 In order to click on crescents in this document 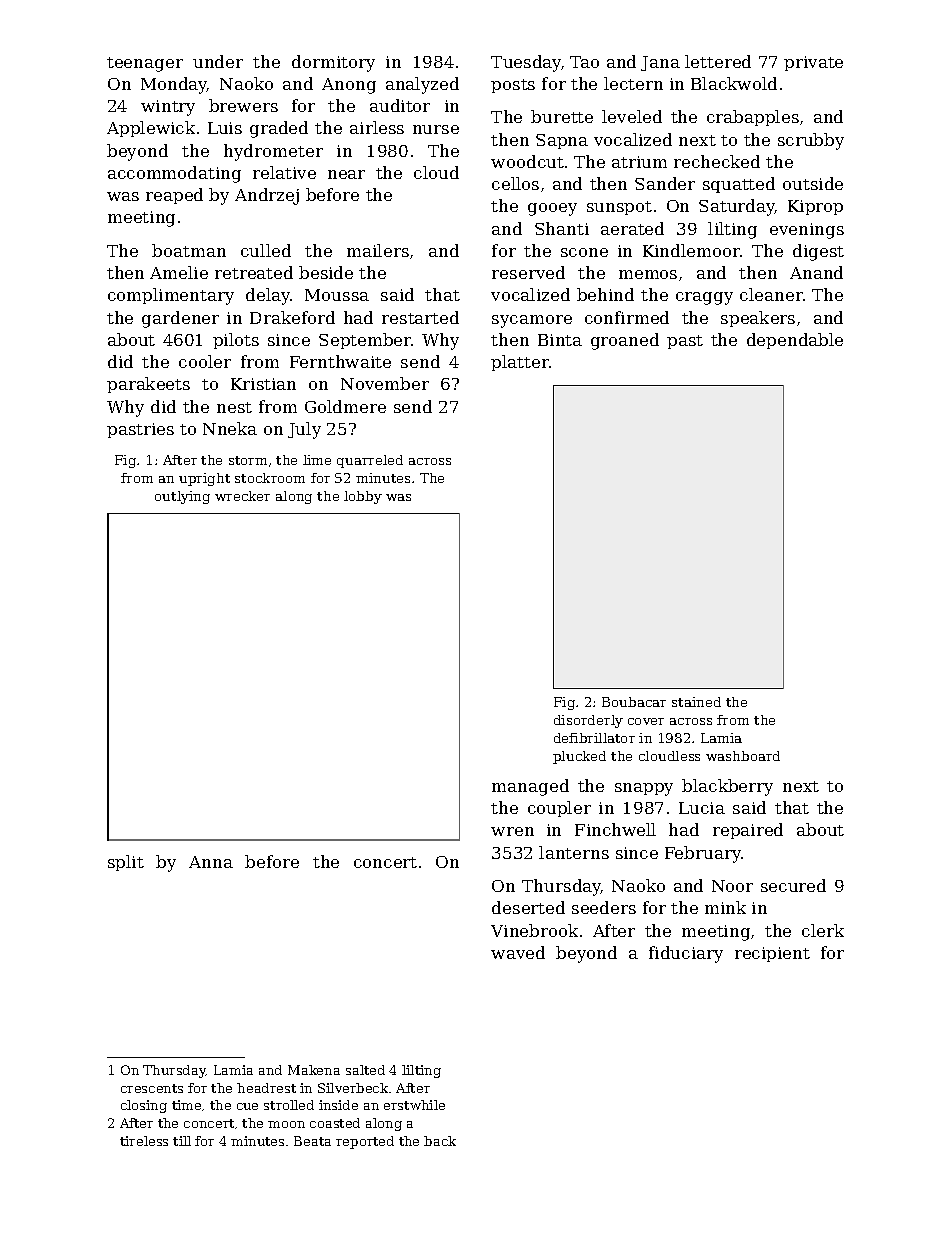, I will do `click(152, 1088)`.
